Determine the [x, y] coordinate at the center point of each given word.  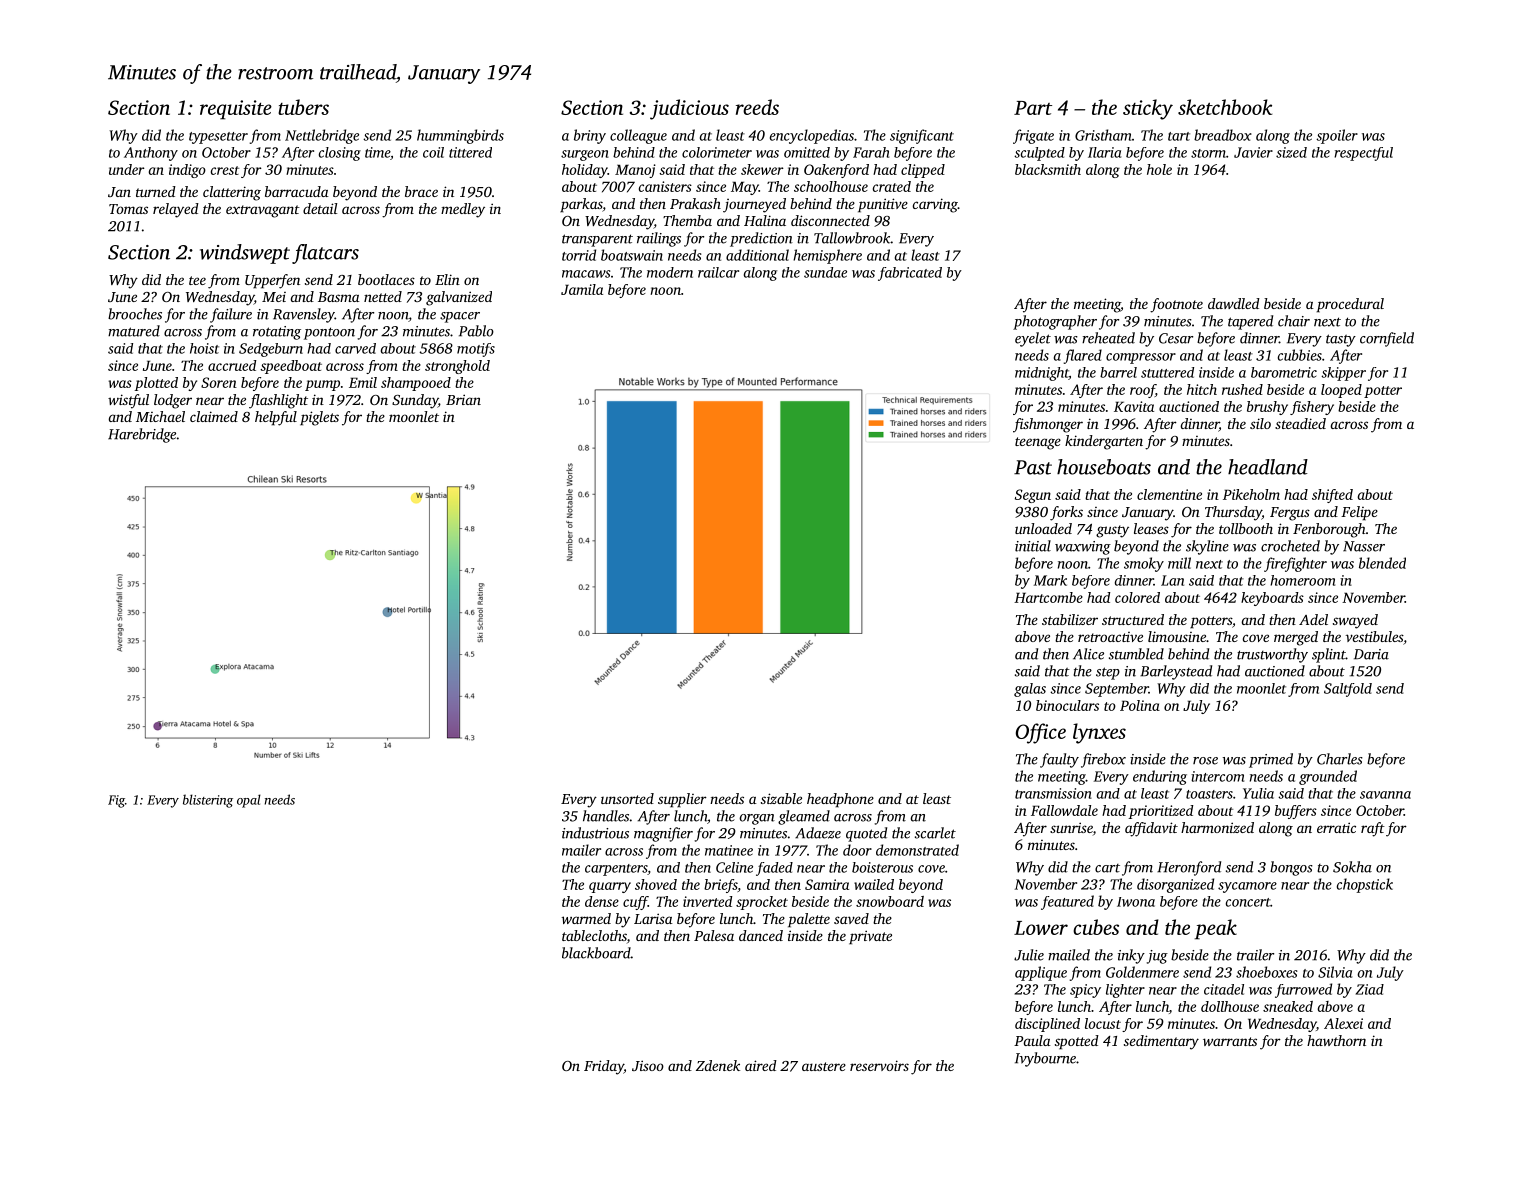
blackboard [596, 953]
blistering [208, 801]
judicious [689, 109]
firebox [1103, 760]
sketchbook [1225, 107]
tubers [303, 107]
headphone [840, 800]
